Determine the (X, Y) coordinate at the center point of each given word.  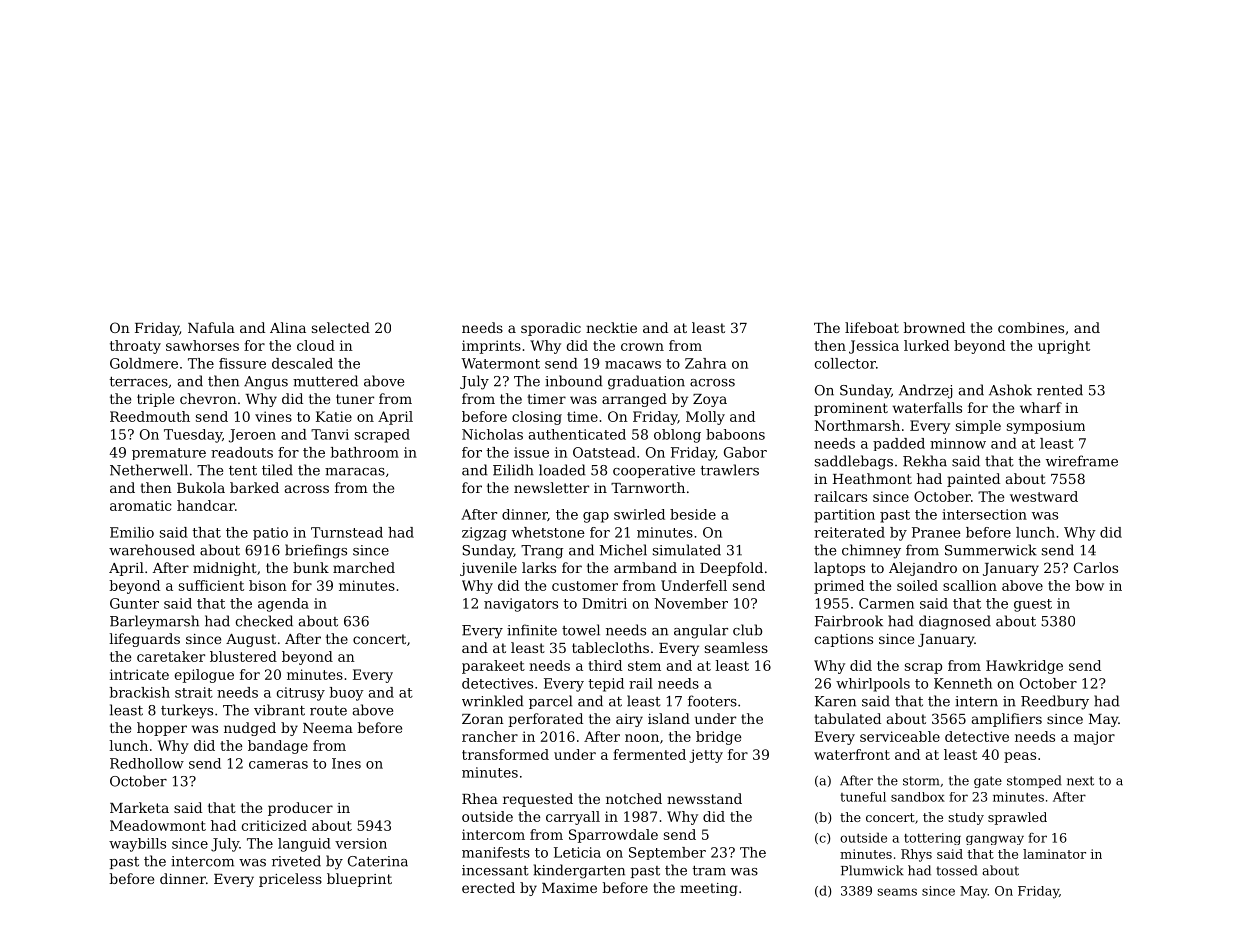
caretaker (171, 656)
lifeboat (872, 327)
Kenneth (963, 683)
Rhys (916, 855)
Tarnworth (648, 487)
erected (488, 887)
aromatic (140, 505)
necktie (611, 327)
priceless (290, 880)
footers (712, 701)
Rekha (925, 461)
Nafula (211, 327)
